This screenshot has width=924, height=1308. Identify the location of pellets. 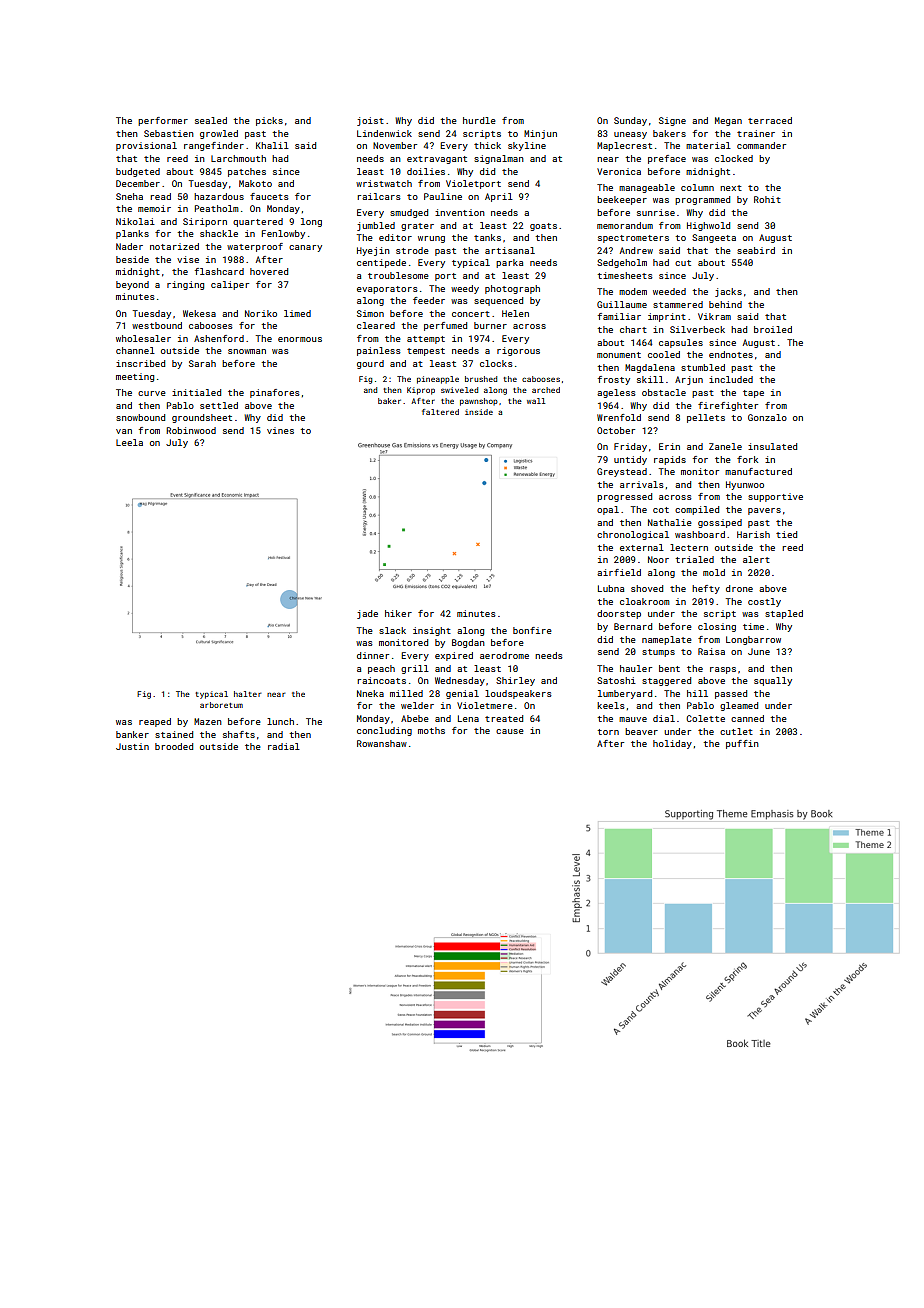
(706, 418).
